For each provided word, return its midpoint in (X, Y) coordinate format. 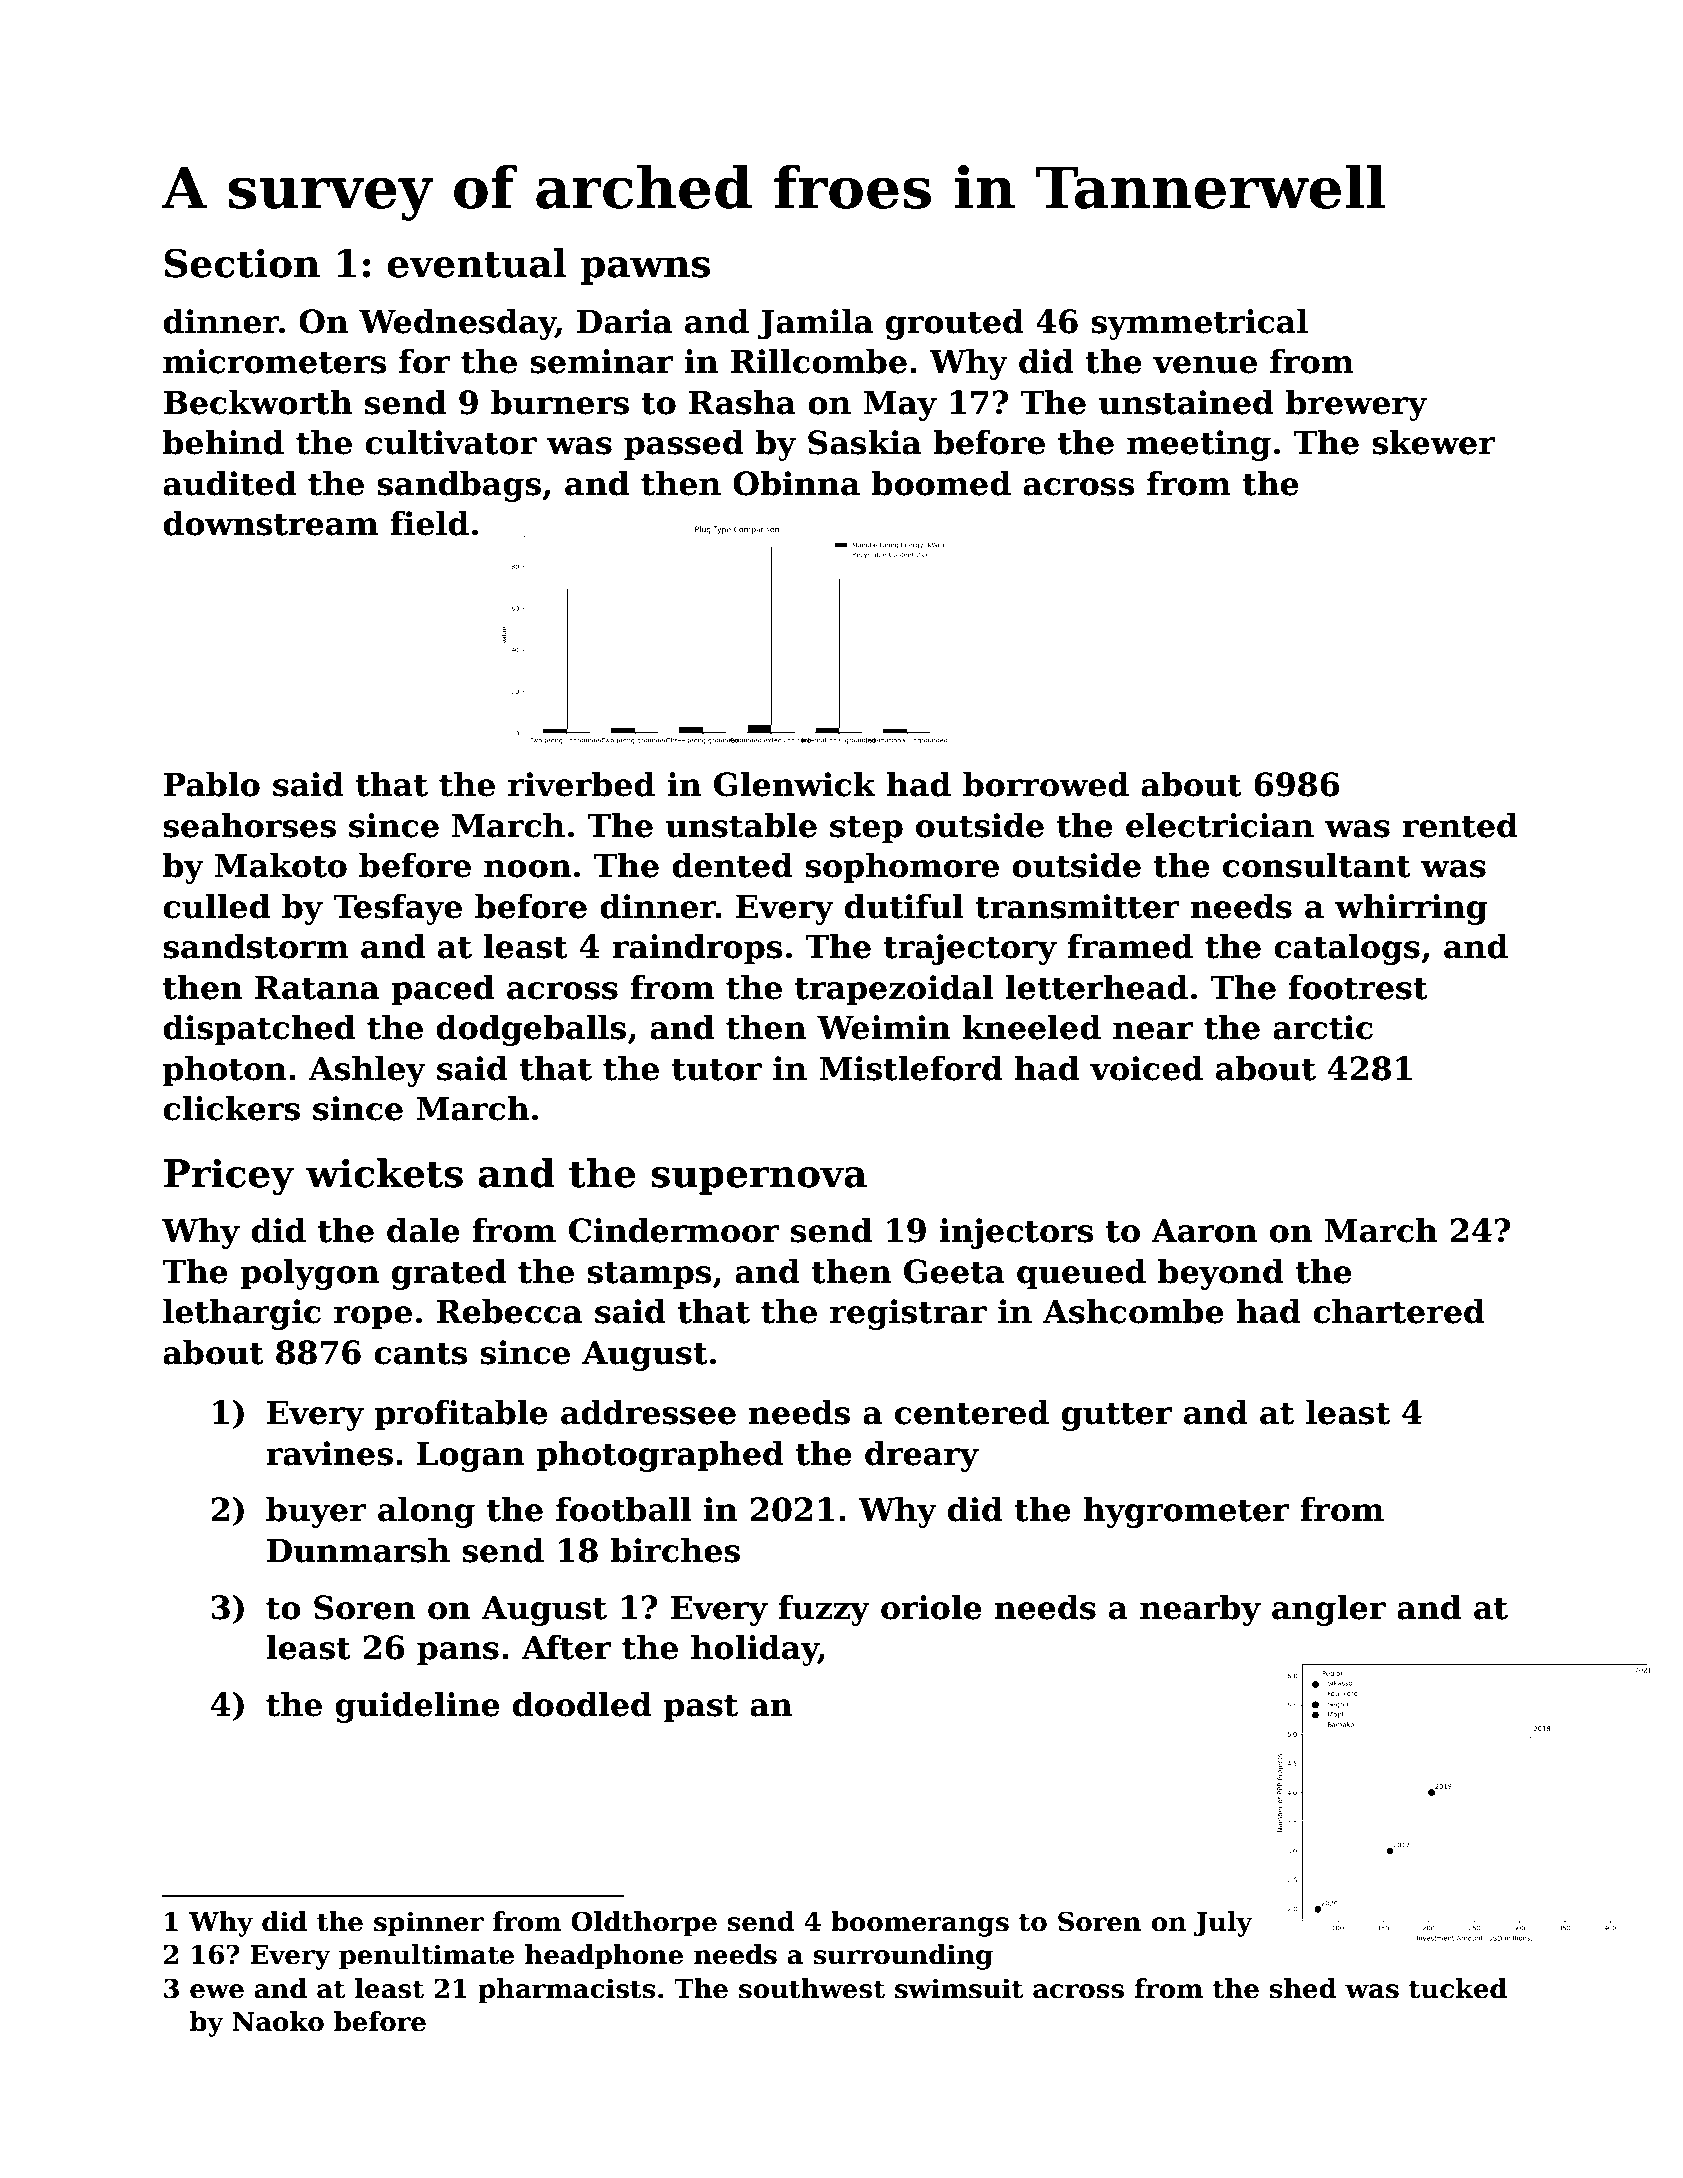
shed (1303, 1988)
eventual (477, 263)
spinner (429, 1924)
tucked (1458, 1988)
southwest (812, 1988)
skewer (1434, 442)
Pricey (229, 1177)
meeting (1199, 445)
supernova (759, 1181)
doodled (582, 1704)
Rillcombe (819, 361)
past (701, 1708)
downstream (270, 523)
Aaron (1204, 1230)
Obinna (796, 483)
